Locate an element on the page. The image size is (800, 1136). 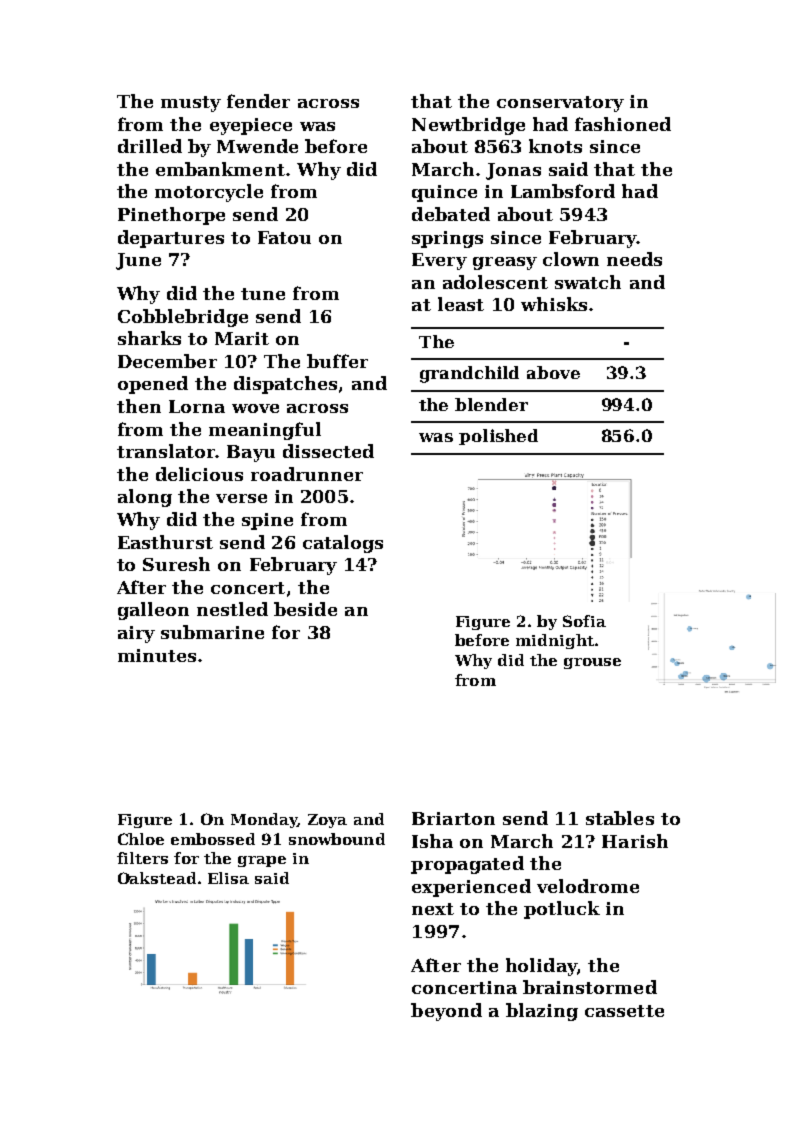
Elisa is located at coordinates (228, 878).
